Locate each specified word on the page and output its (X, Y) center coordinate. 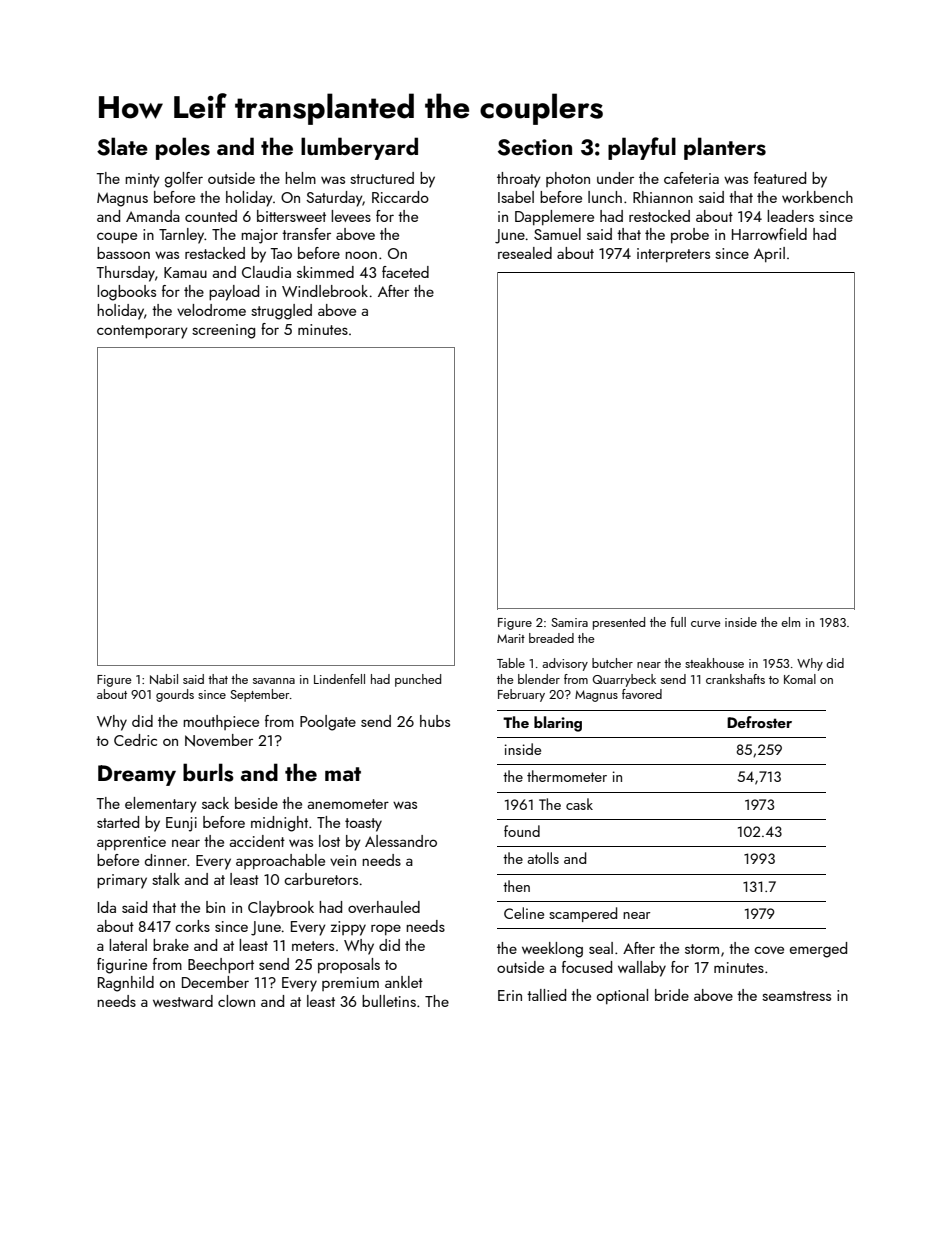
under (615, 178)
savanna (274, 681)
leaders (790, 216)
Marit (511, 638)
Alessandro (401, 841)
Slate (122, 146)
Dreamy (137, 775)
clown (236, 1001)
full (678, 622)
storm (702, 949)
